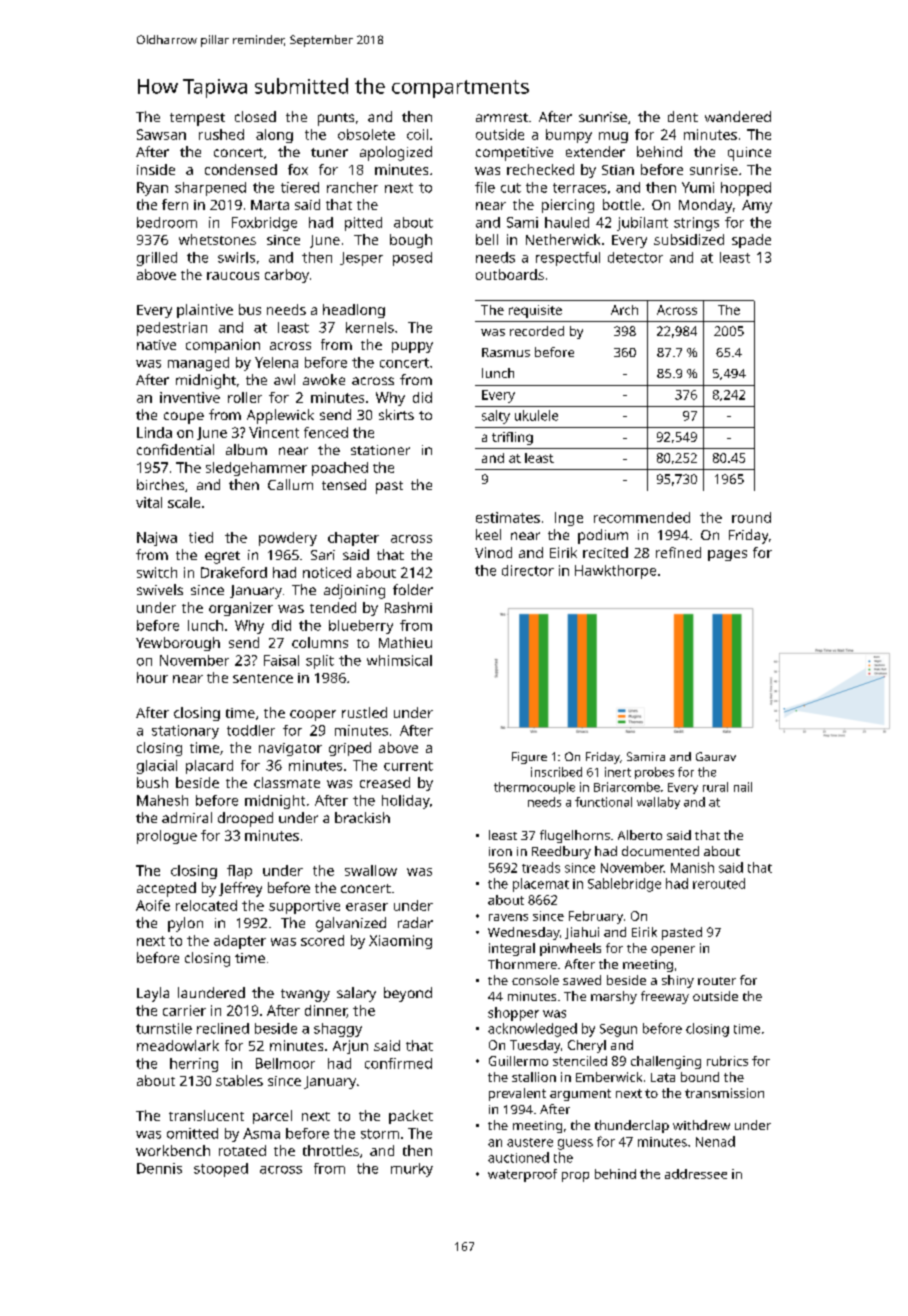 This image has height=1316, width=908. What do you see at coordinates (502, 117) in the image?
I see `armrest` at bounding box center [502, 117].
